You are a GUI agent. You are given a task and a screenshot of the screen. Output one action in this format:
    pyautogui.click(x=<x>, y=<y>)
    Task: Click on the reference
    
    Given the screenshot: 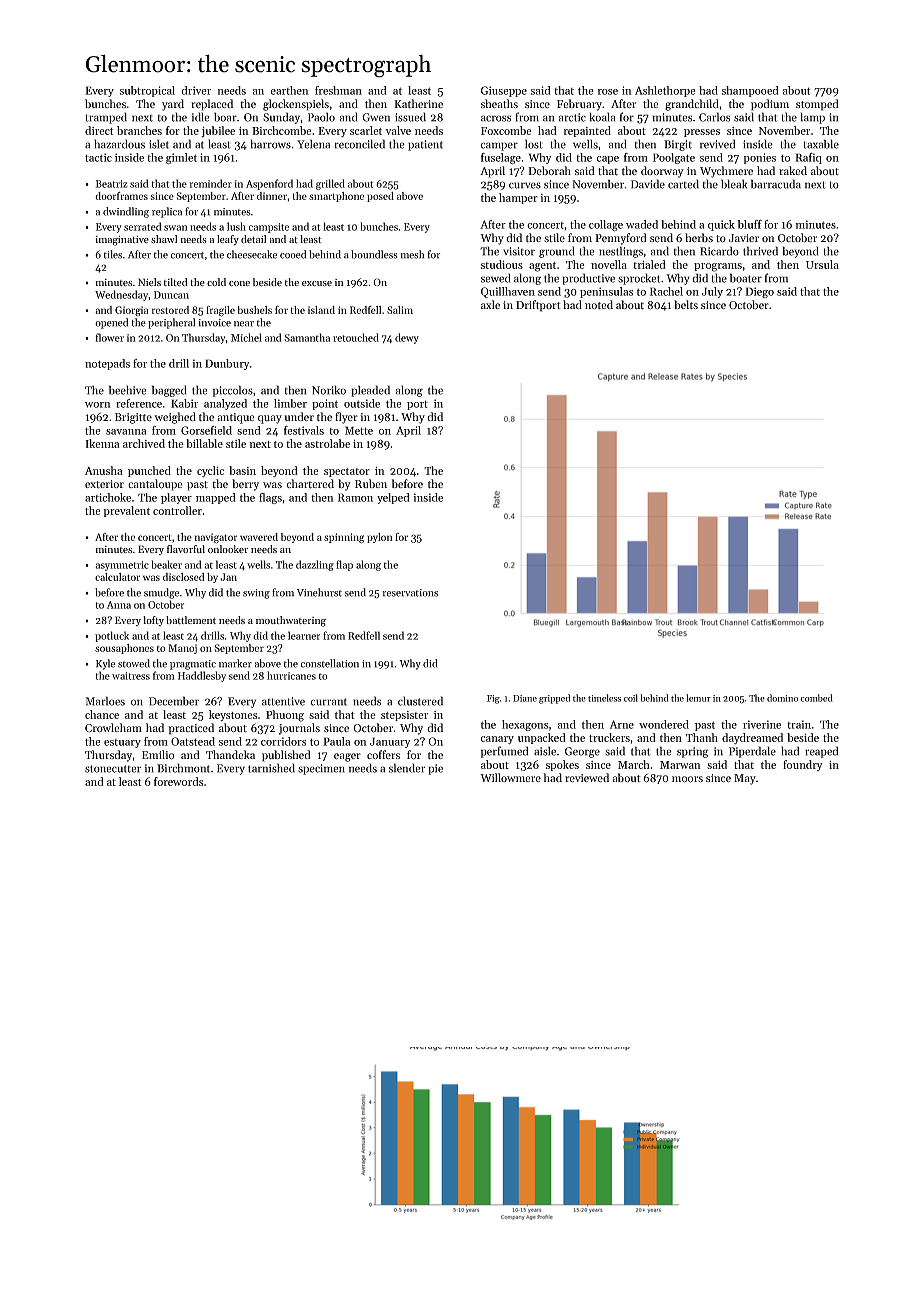 What is the action you would take?
    pyautogui.click(x=139, y=403)
